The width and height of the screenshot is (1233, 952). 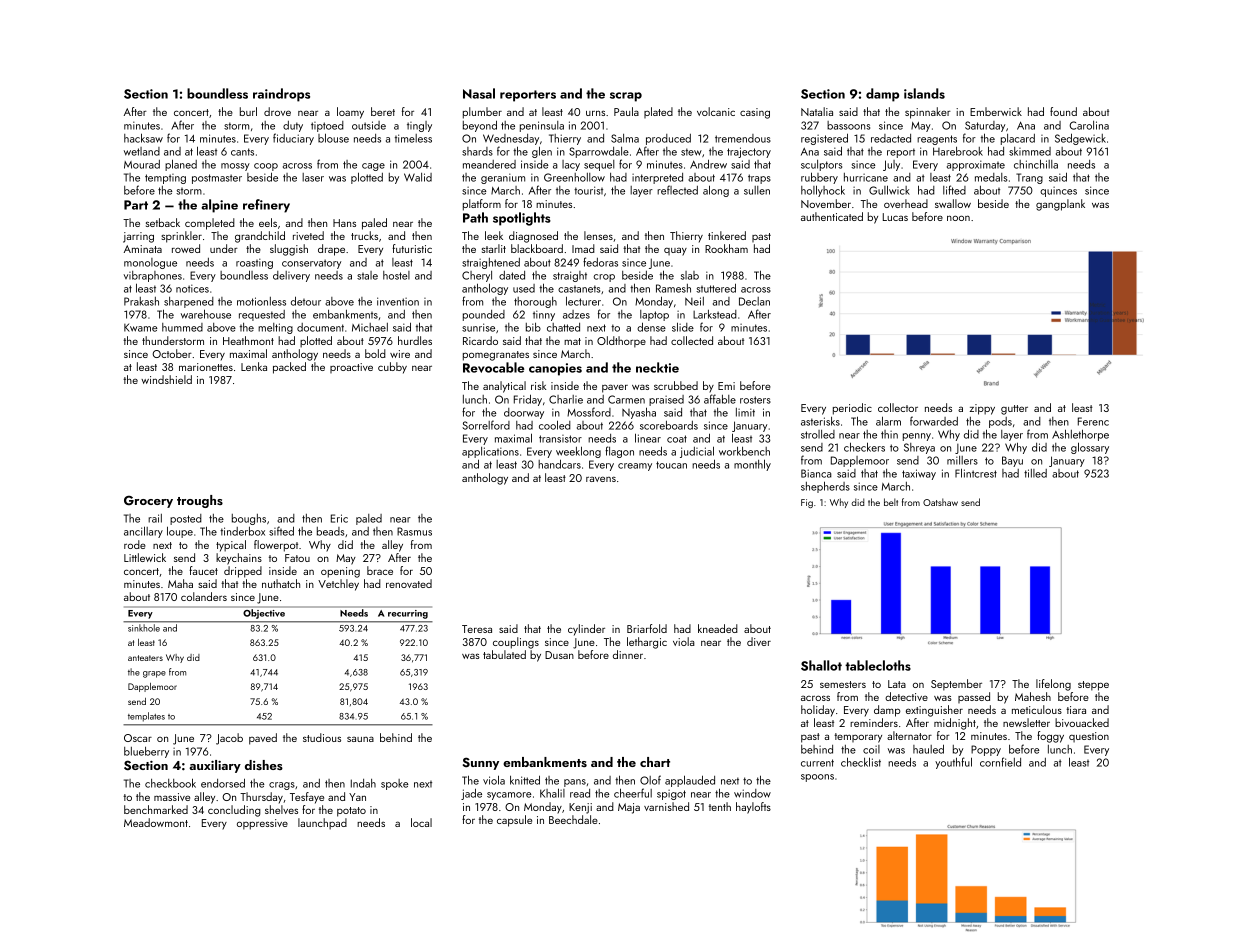 I want to click on interpreted, so click(x=657, y=178).
